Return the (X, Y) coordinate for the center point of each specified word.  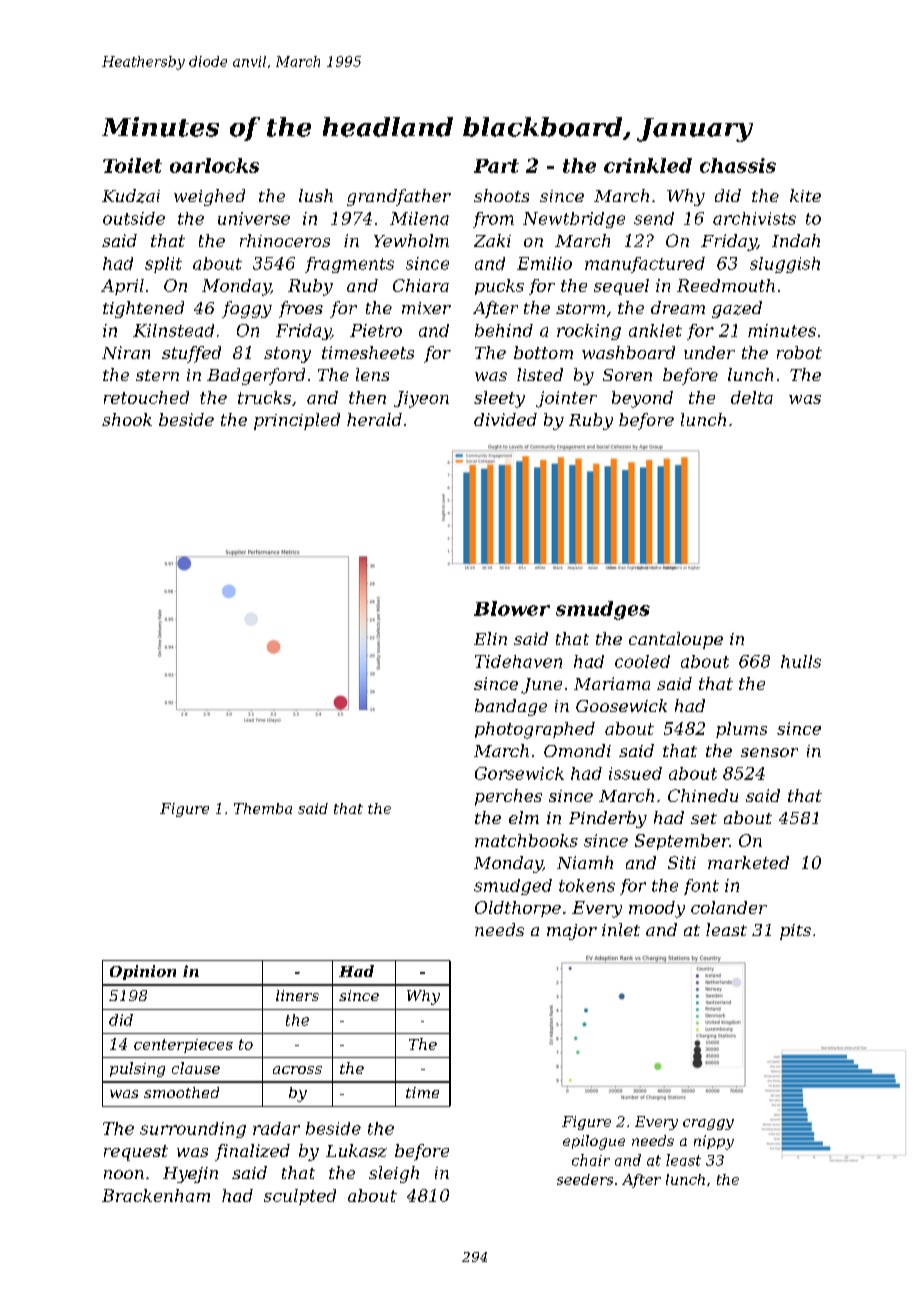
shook (127, 419)
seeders (585, 1179)
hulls (801, 661)
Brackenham (156, 1195)
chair (591, 1160)
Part (496, 166)
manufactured (645, 265)
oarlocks (214, 165)
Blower (512, 608)
